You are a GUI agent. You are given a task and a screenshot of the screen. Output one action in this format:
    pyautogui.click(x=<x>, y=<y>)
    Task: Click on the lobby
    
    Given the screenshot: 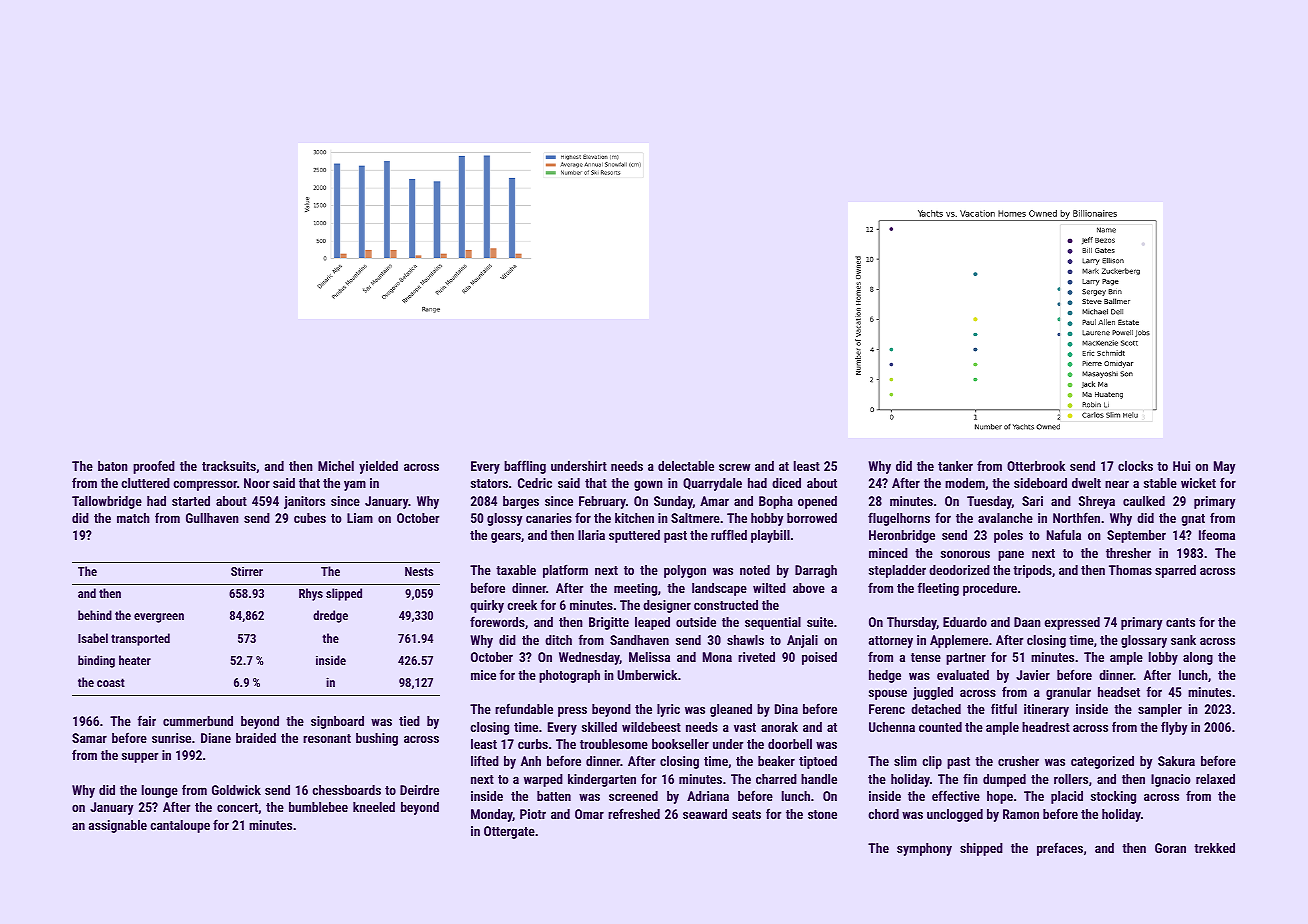 What is the action you would take?
    pyautogui.click(x=1163, y=658)
